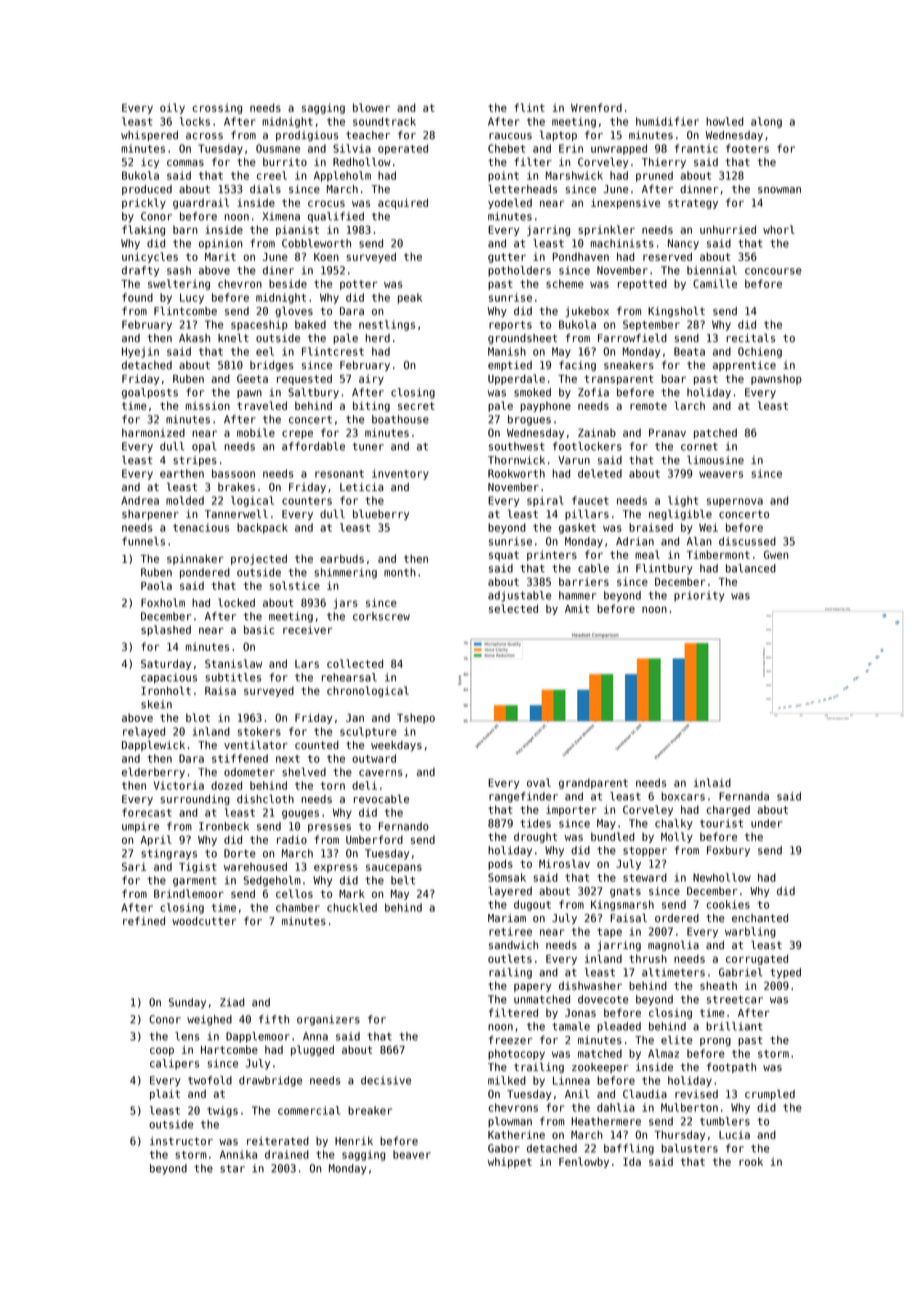 The height and width of the image is (1314, 924). What do you see at coordinates (224, 826) in the image?
I see `Ironbeck` at bounding box center [224, 826].
